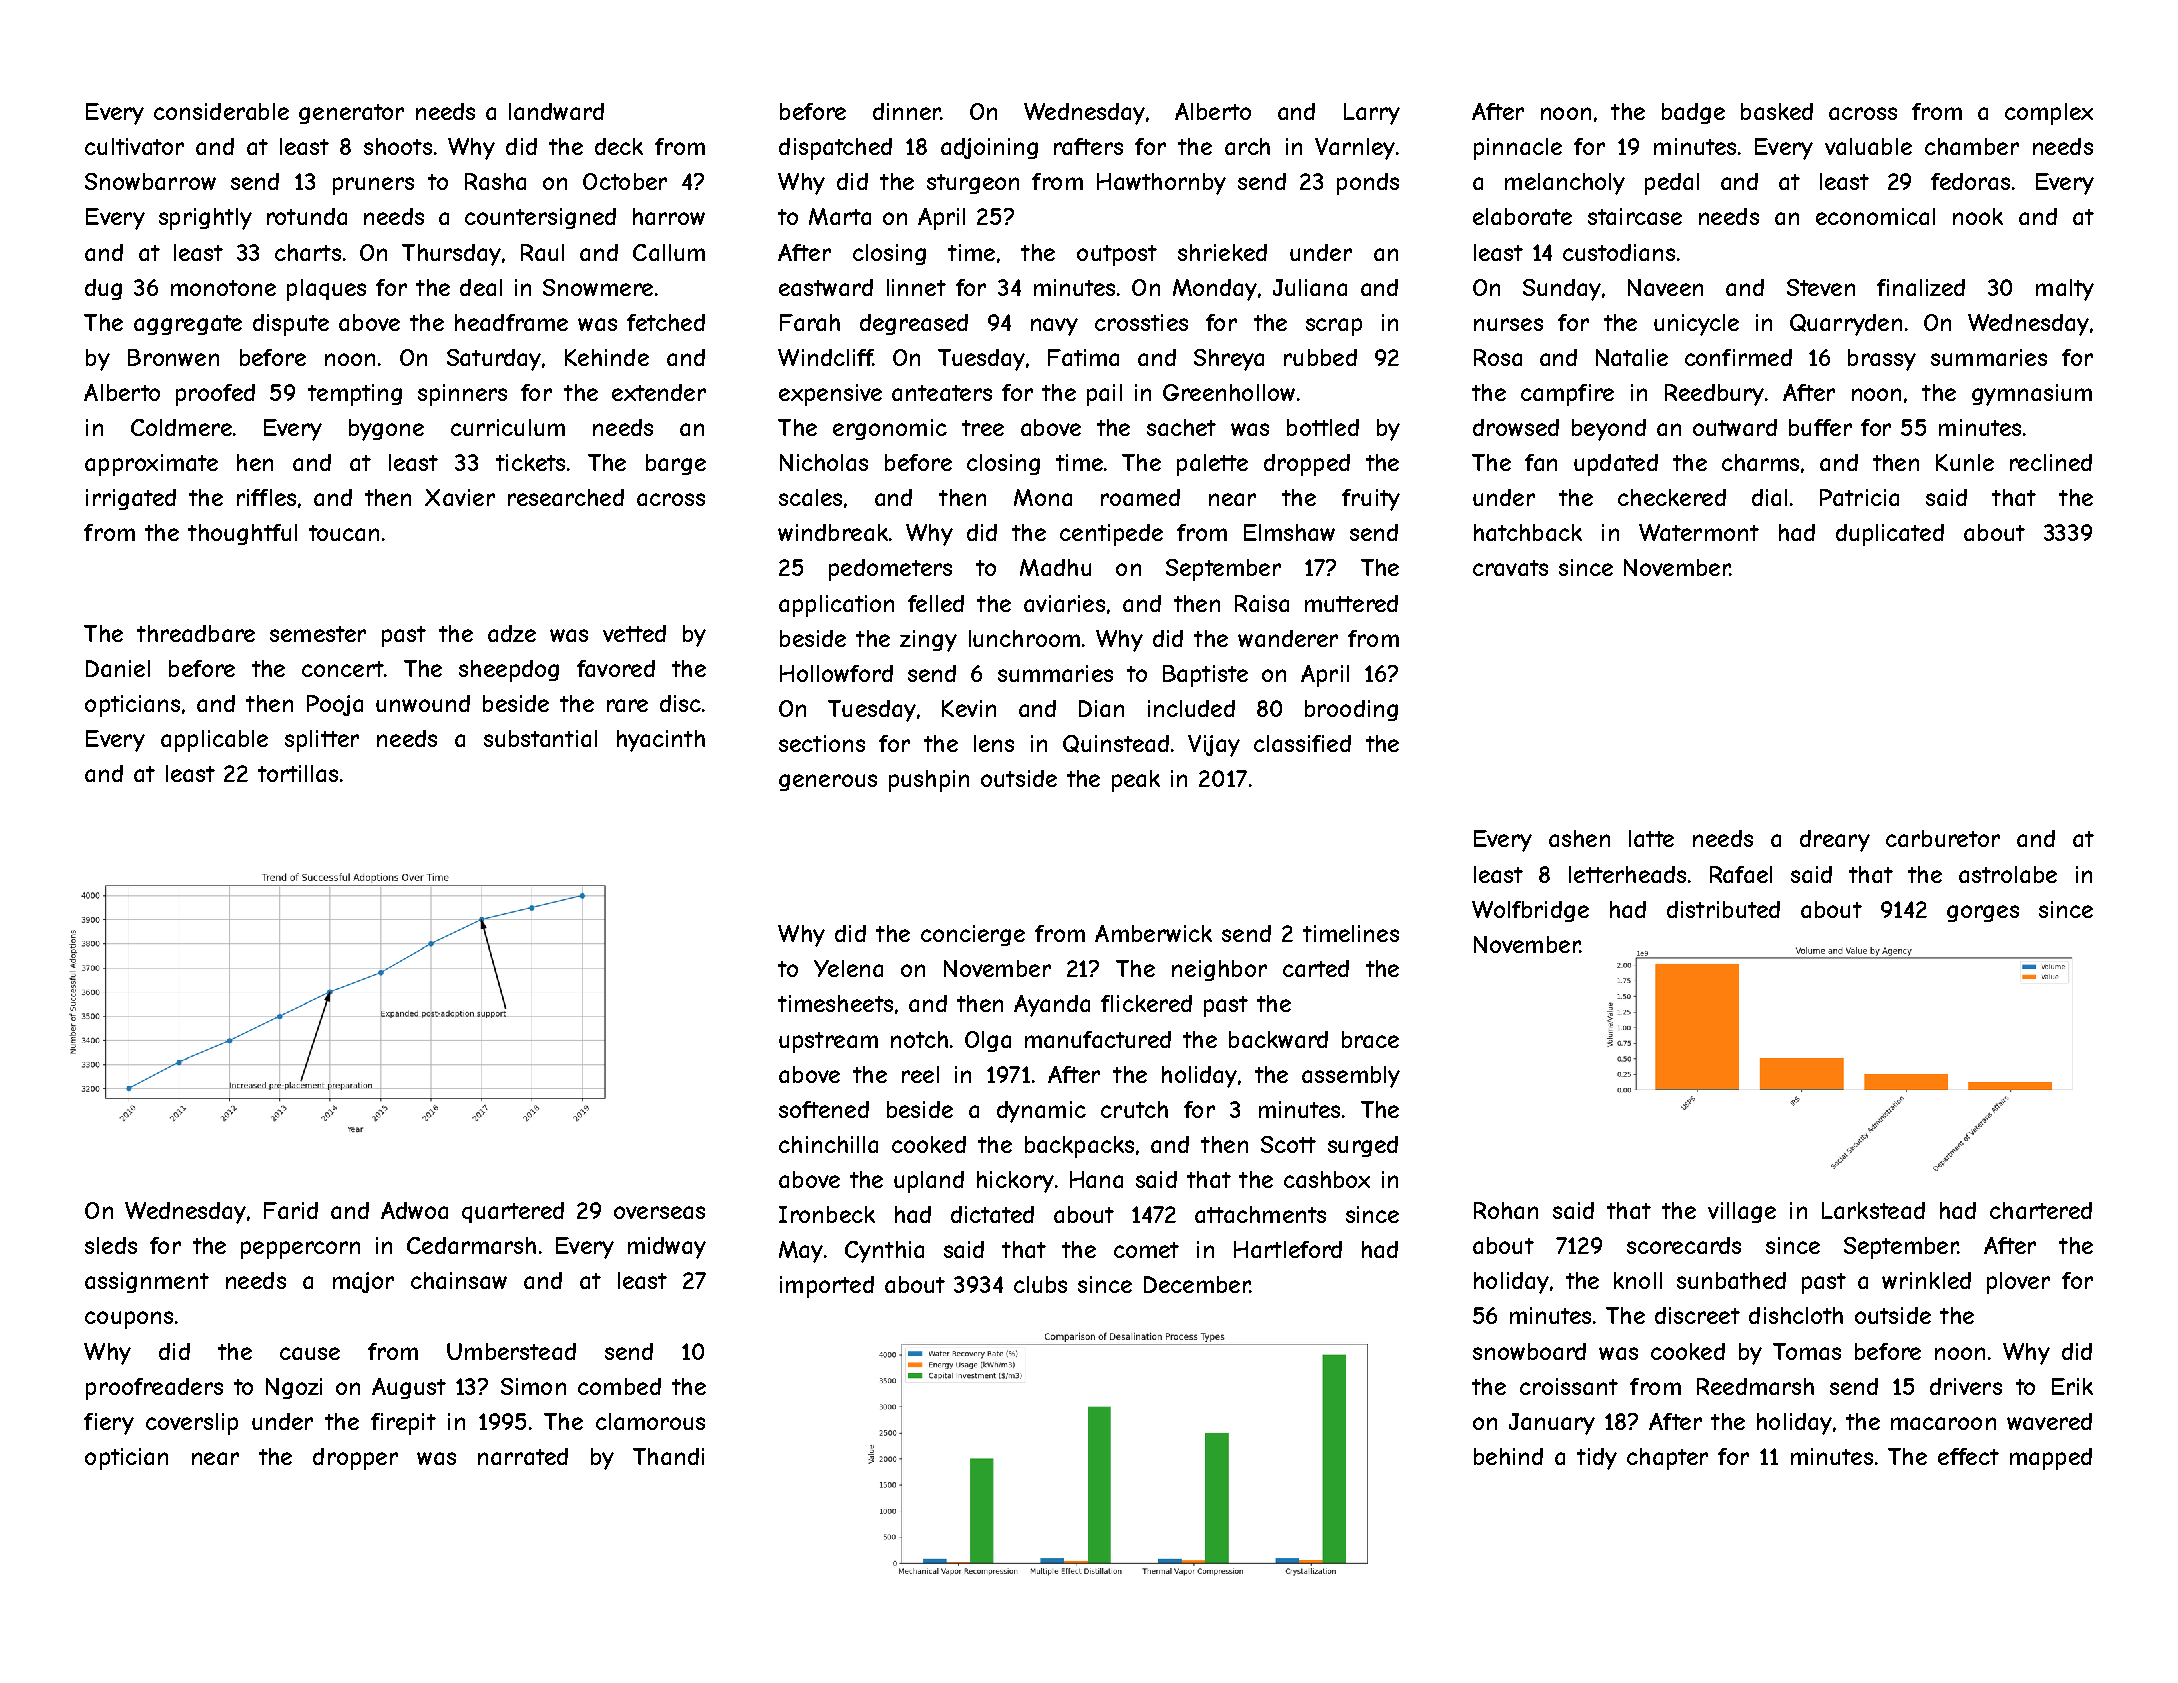 The height and width of the page is (1683, 2178). I want to click on dreary, so click(1835, 841).
